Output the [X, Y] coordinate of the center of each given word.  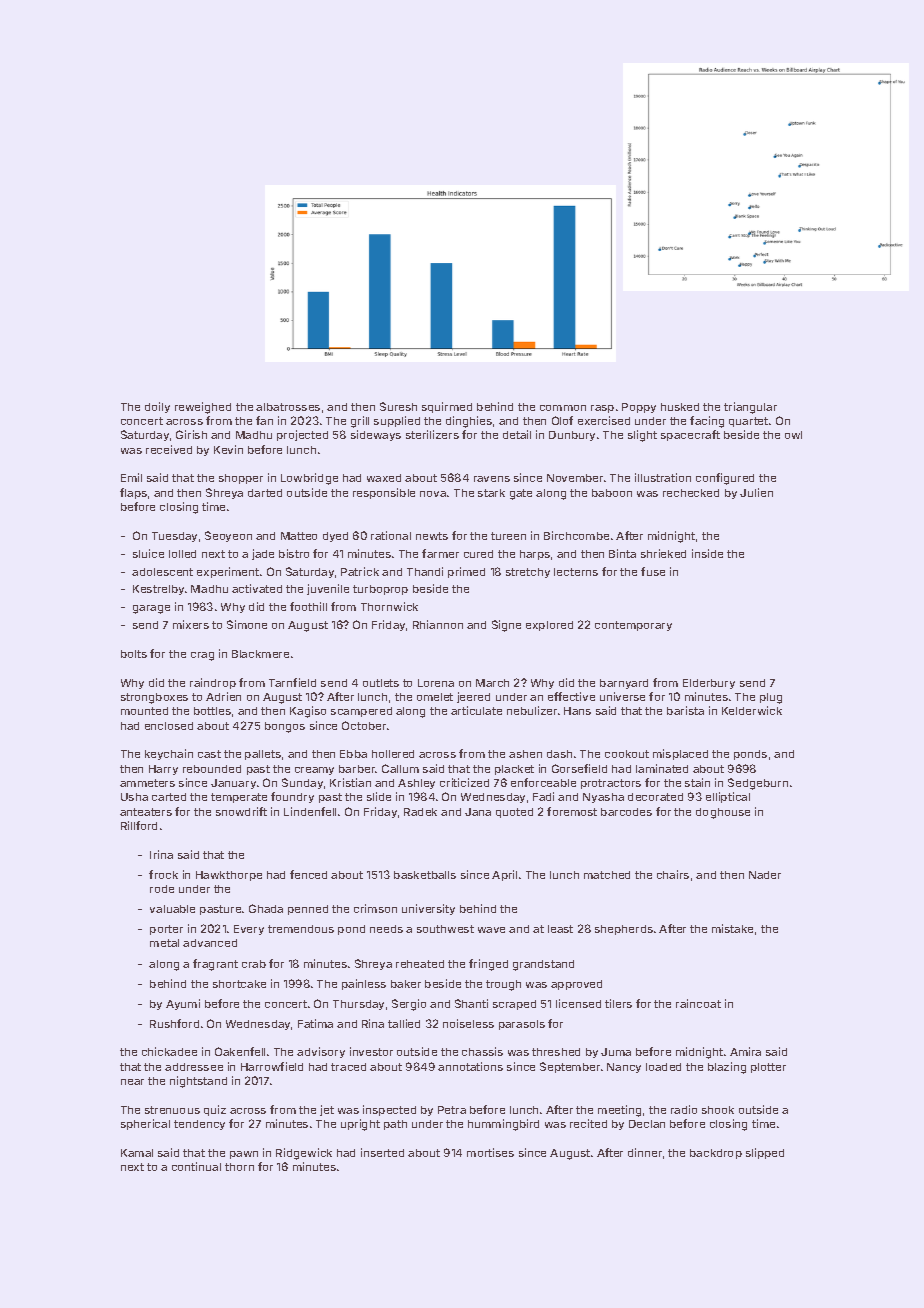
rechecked [691, 493]
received [169, 449]
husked [680, 407]
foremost [572, 811]
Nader [765, 875]
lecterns [576, 572]
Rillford [139, 825]
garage [151, 609]
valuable [172, 909]
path [395, 1125]
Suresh [398, 406]
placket [514, 770]
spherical [145, 1124]
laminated [662, 768]
